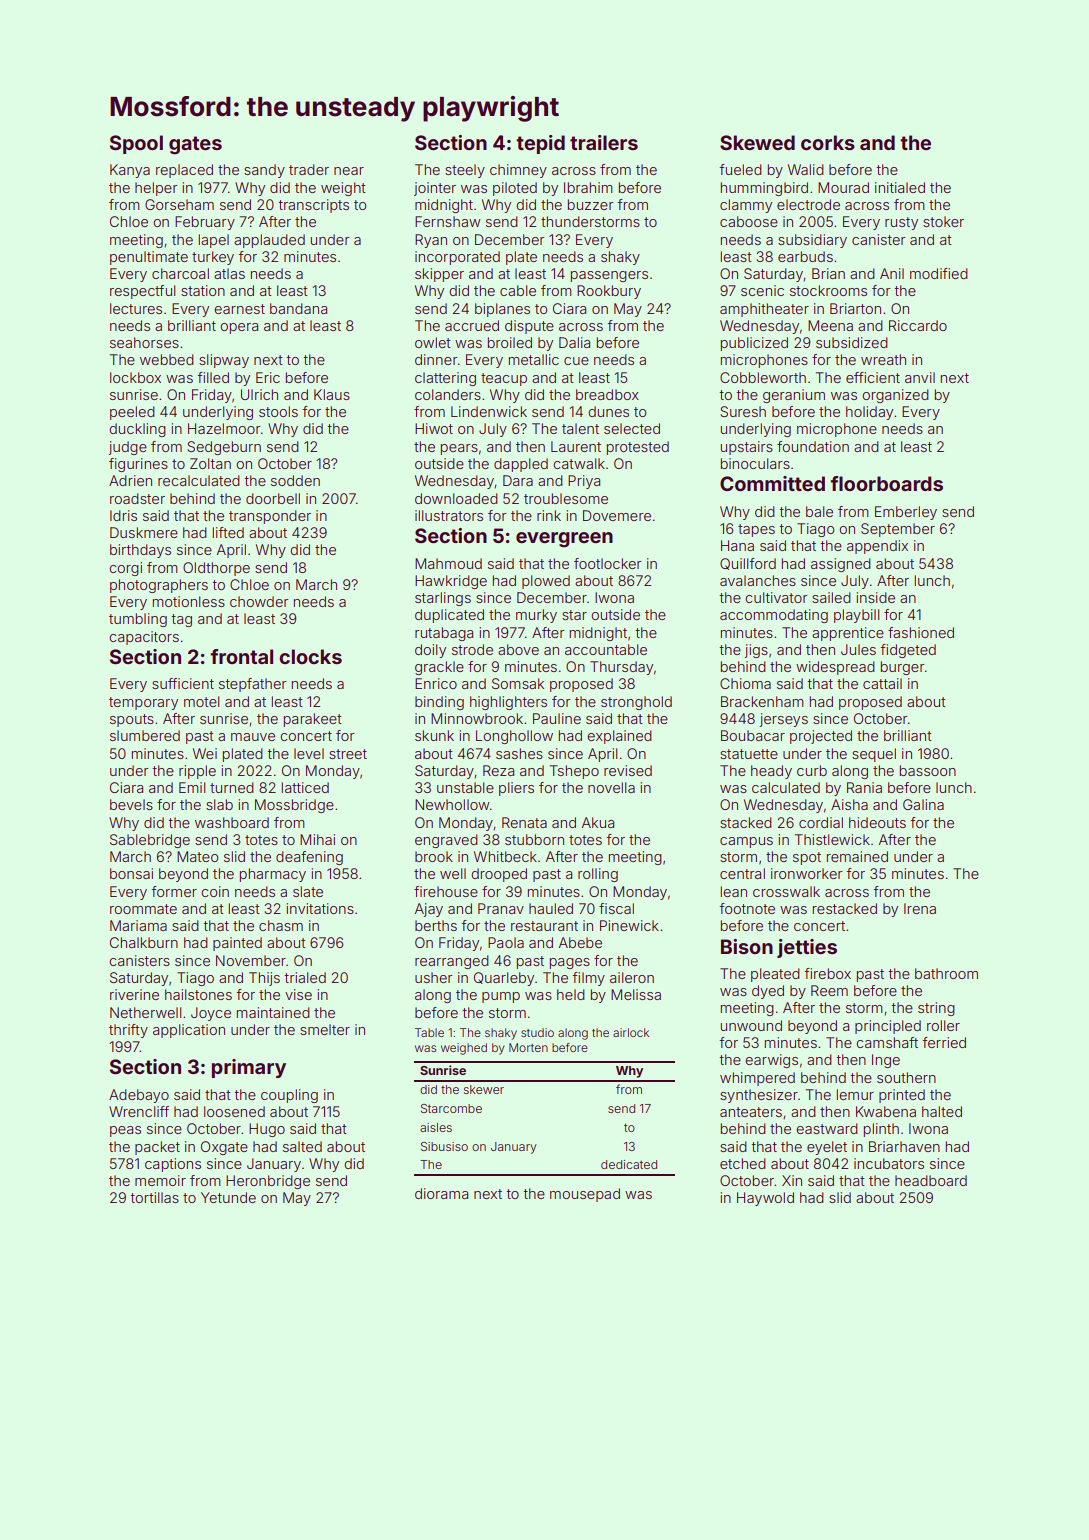  I want to click on remained, so click(857, 856).
